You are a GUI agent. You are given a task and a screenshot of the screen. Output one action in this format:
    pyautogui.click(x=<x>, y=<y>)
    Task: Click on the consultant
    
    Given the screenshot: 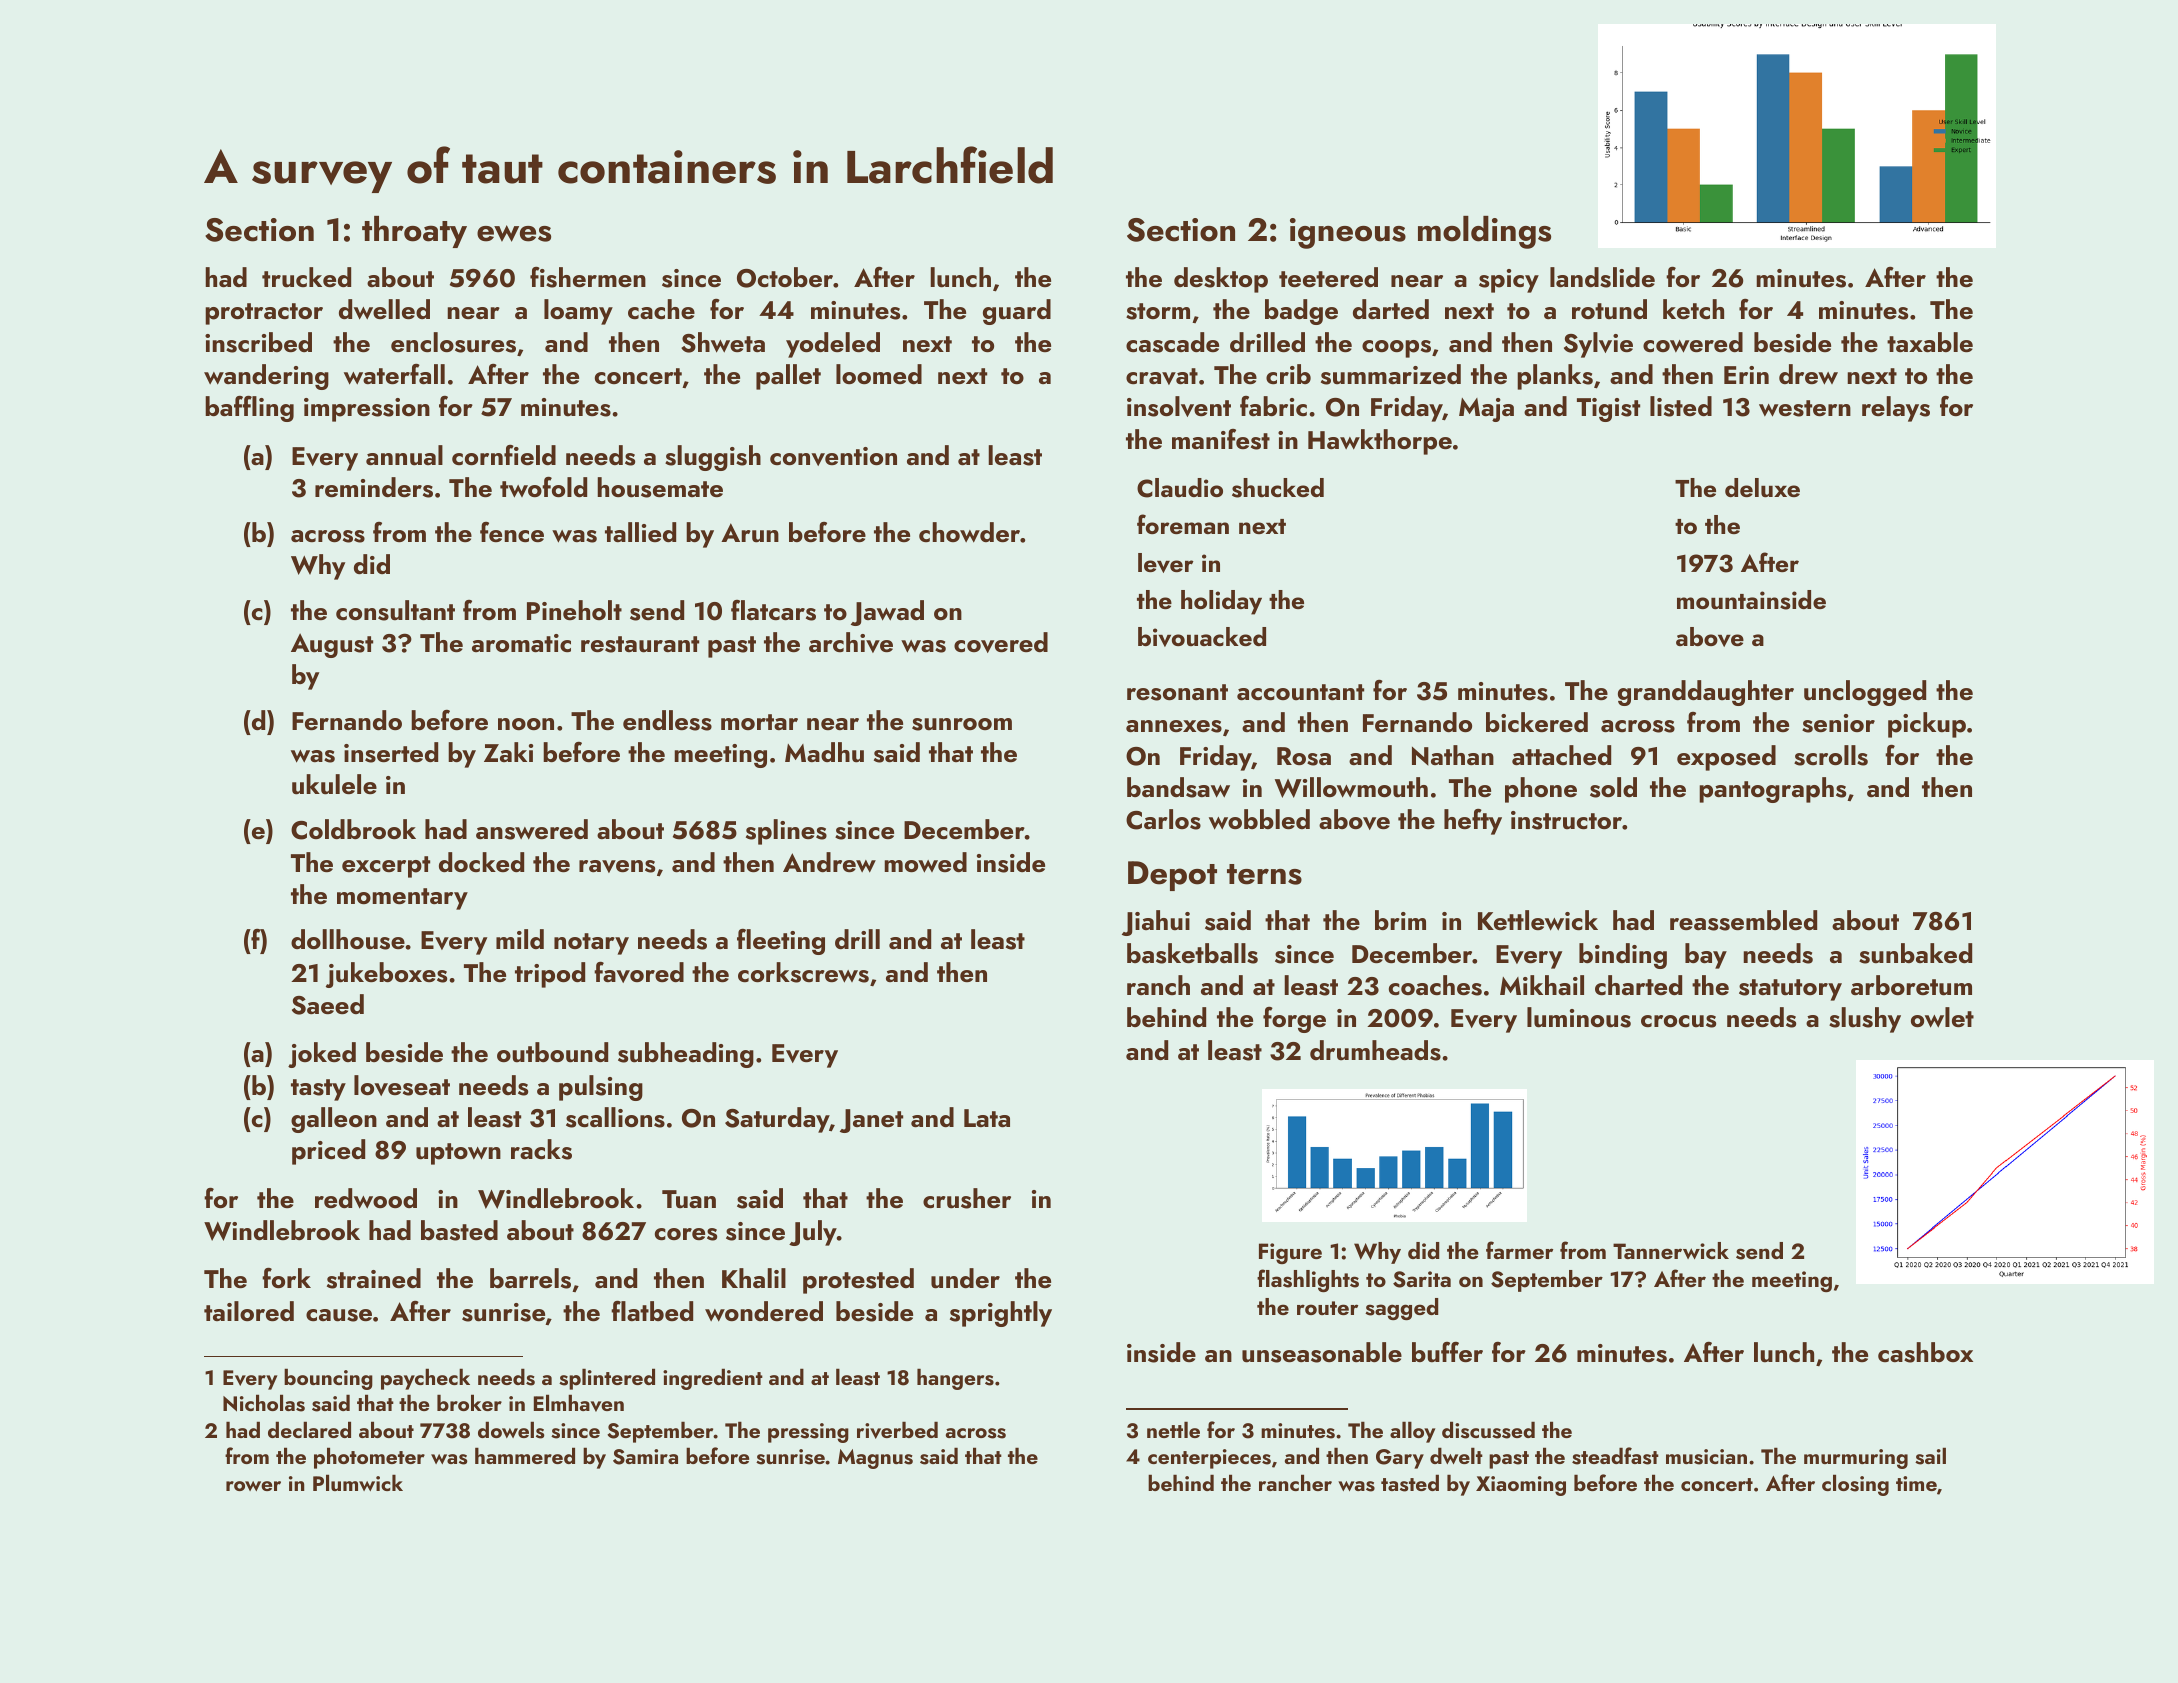 What is the action you would take?
    pyautogui.click(x=395, y=610)
